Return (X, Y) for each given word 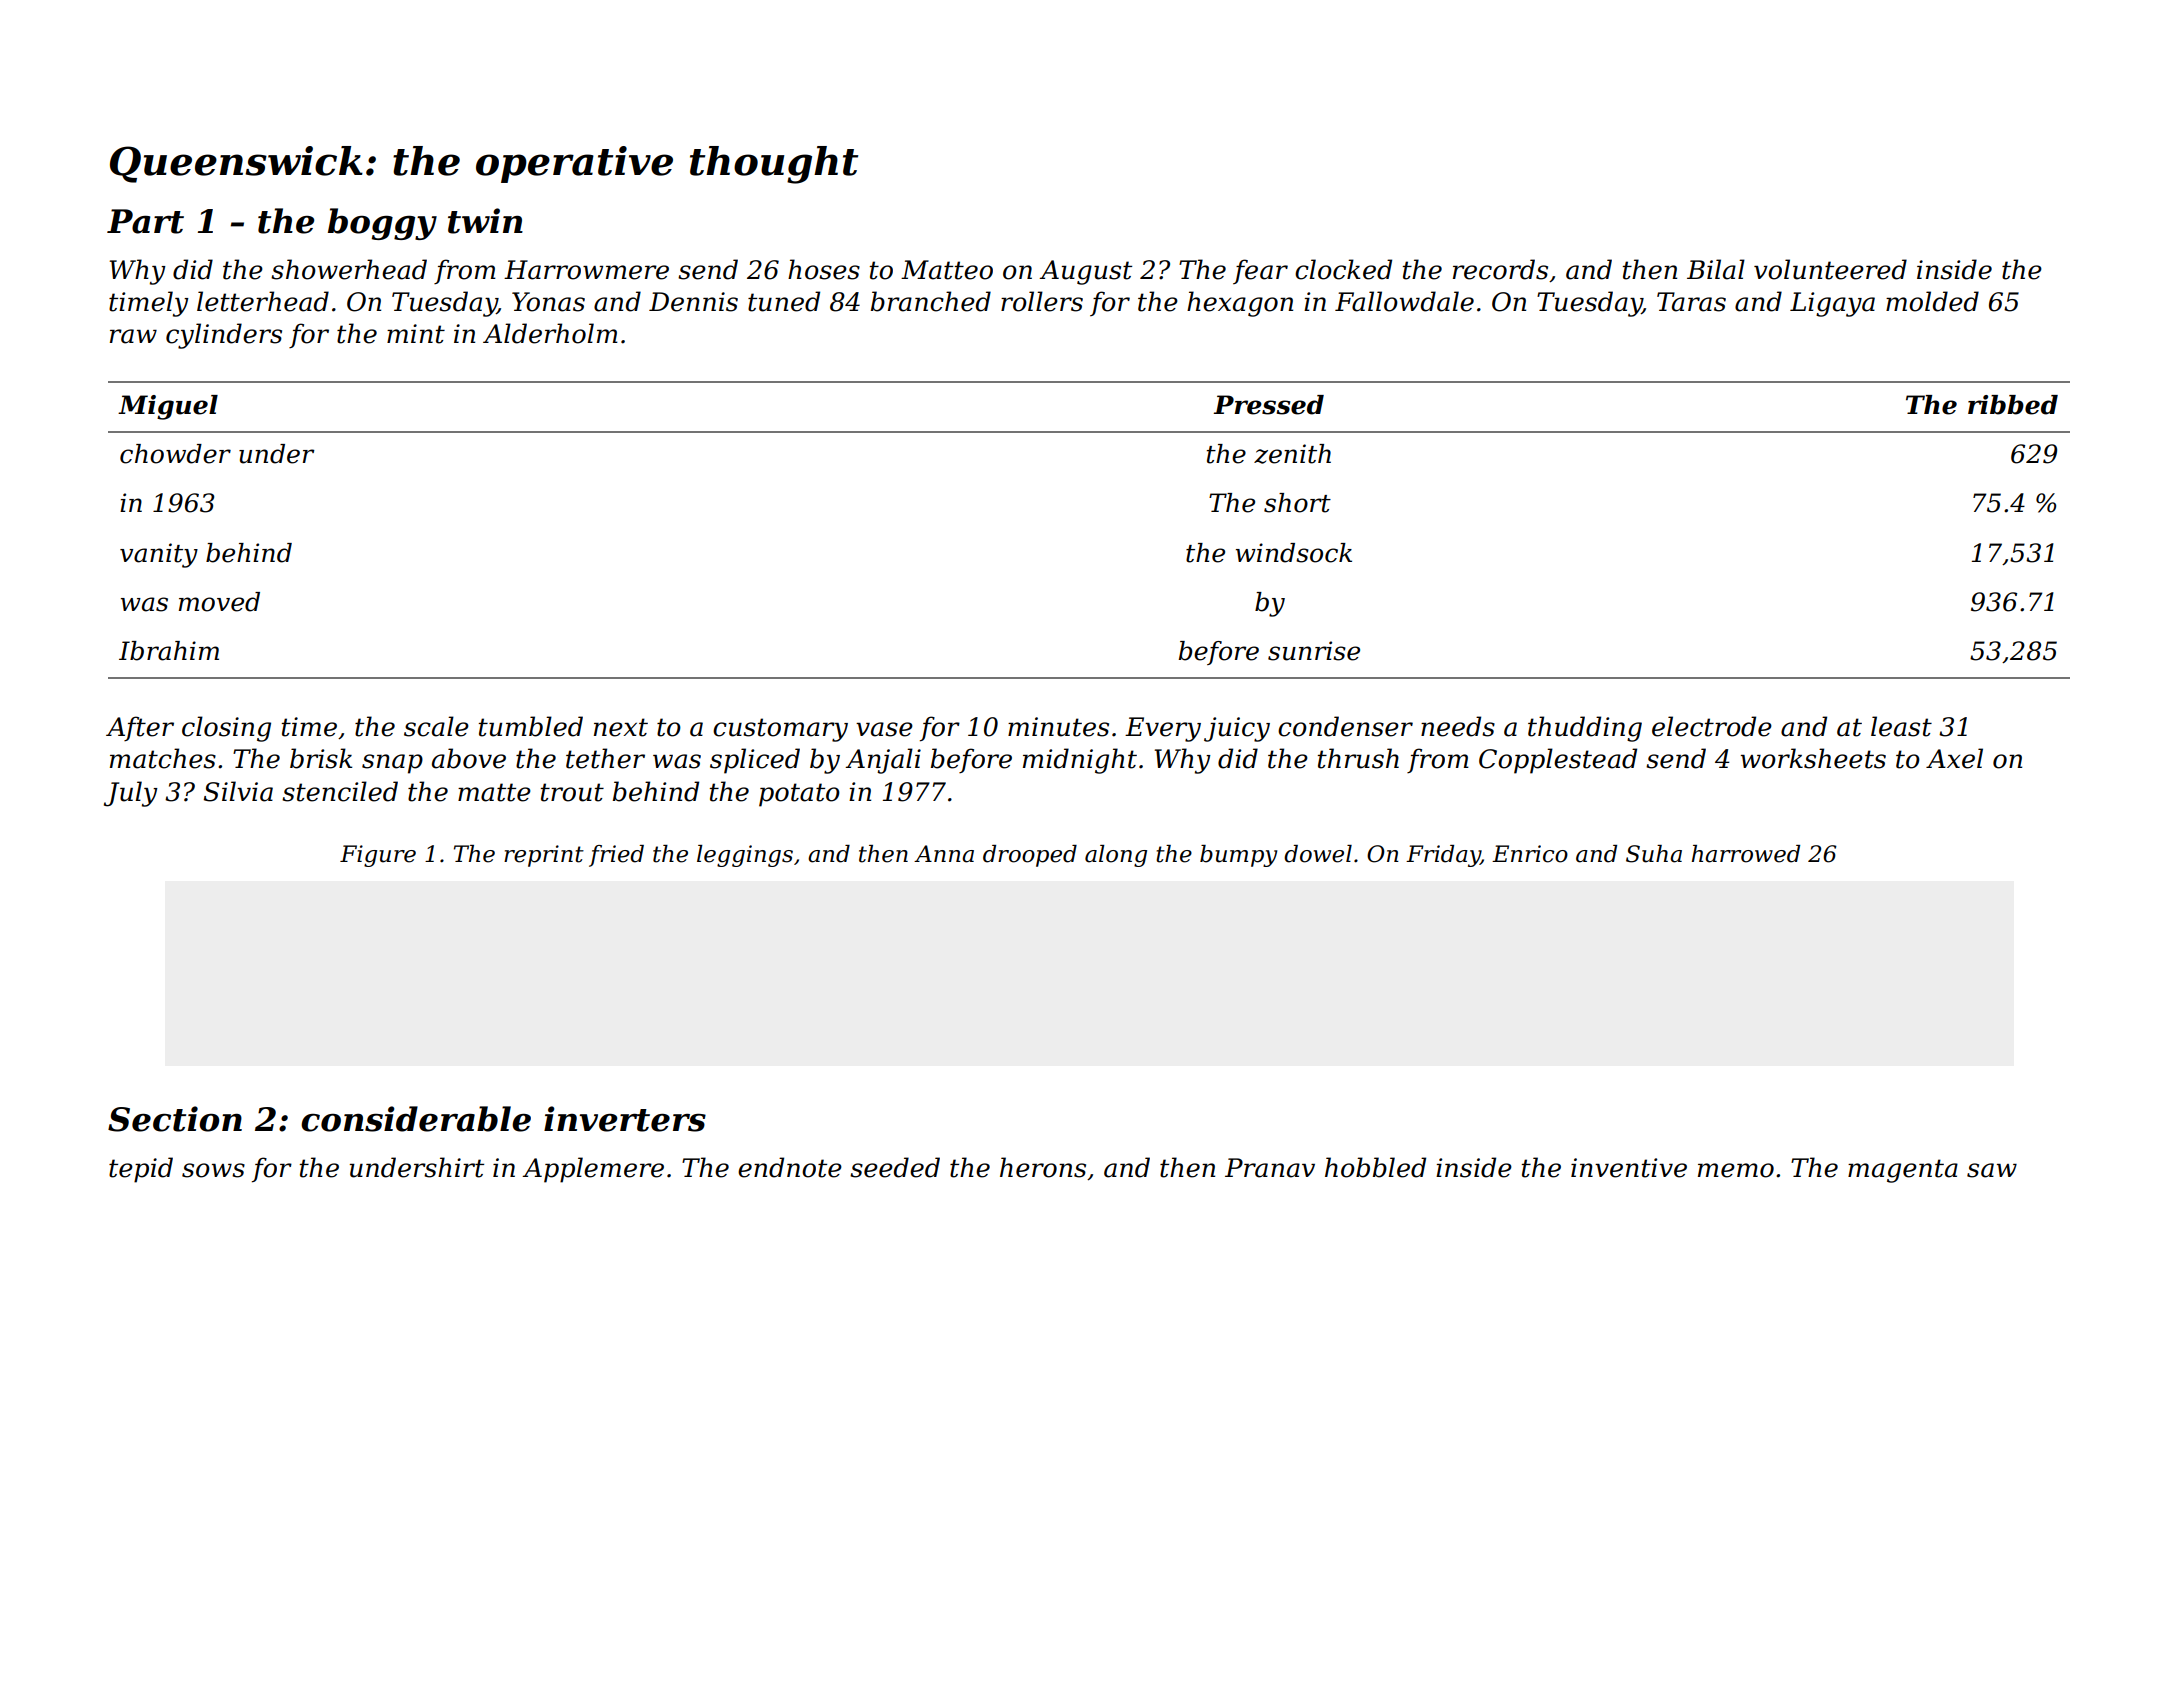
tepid (141, 1170)
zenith (1292, 454)
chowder (175, 454)
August (1085, 272)
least (1901, 726)
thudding (1585, 729)
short (1297, 503)
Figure (378, 856)
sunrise (1314, 651)
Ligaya (1832, 304)
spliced (755, 761)
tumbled (531, 726)
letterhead (263, 301)
